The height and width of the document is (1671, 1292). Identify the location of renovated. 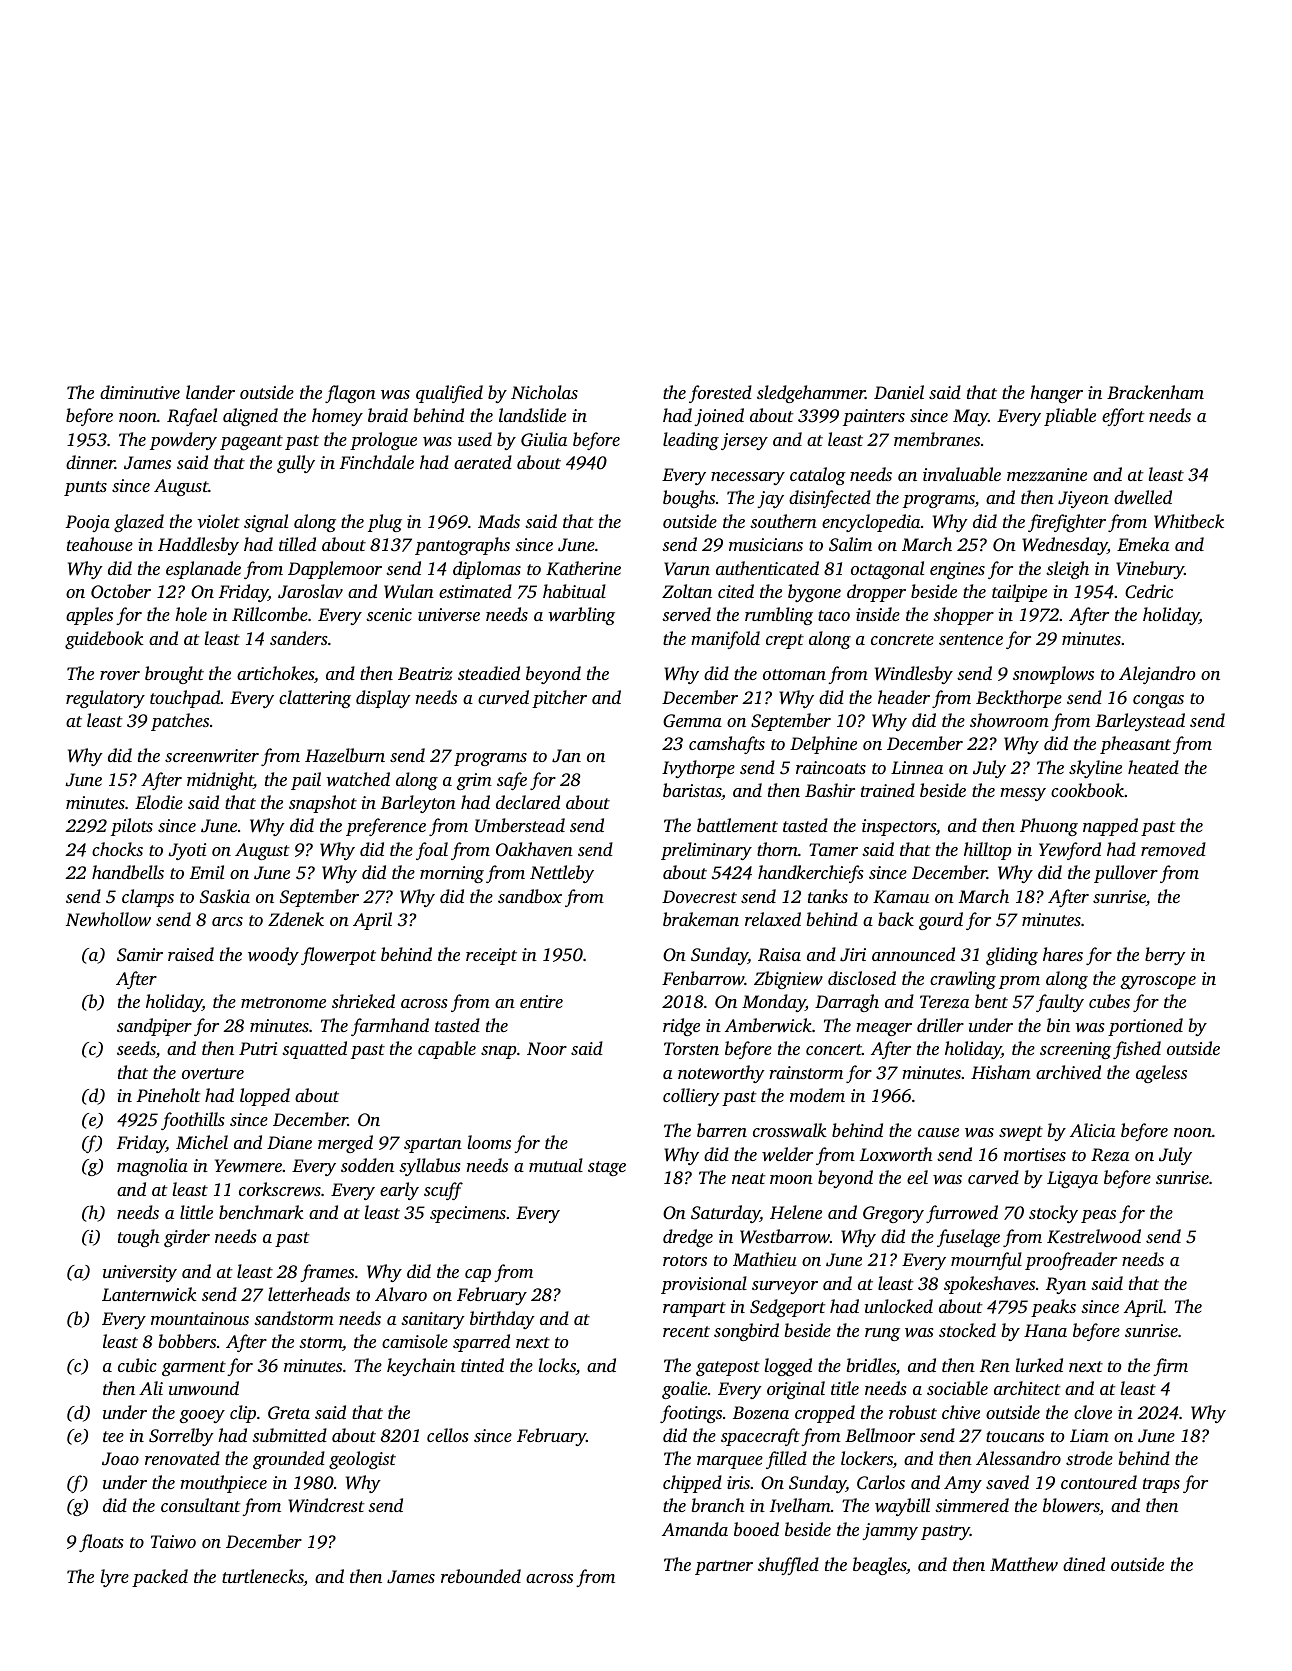
(182, 1458).
